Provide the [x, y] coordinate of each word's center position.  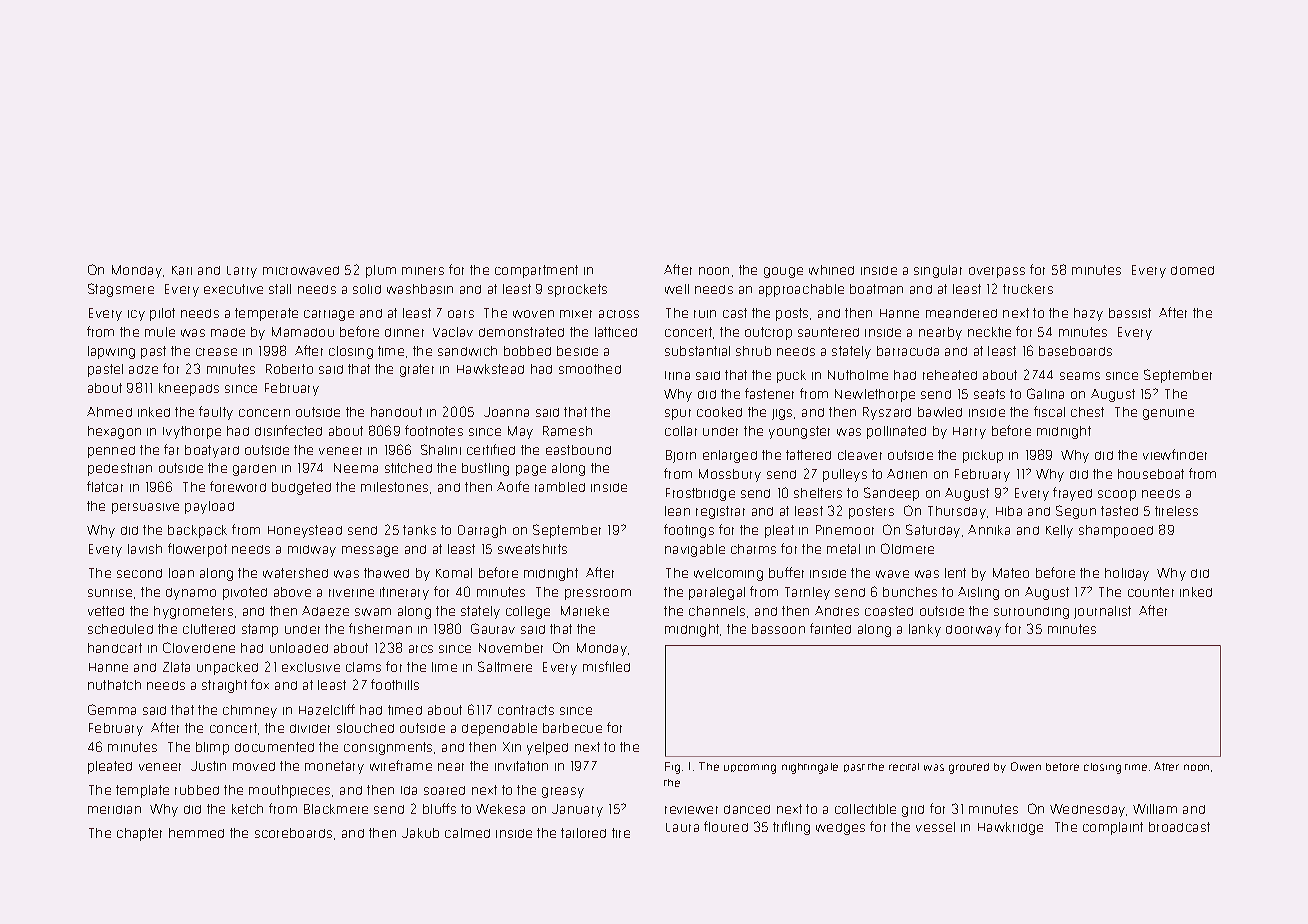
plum [381, 271]
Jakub [420, 833]
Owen [1026, 766]
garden [254, 470]
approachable [801, 290]
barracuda [908, 351]
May [520, 432]
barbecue [572, 728]
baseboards [1075, 351]
